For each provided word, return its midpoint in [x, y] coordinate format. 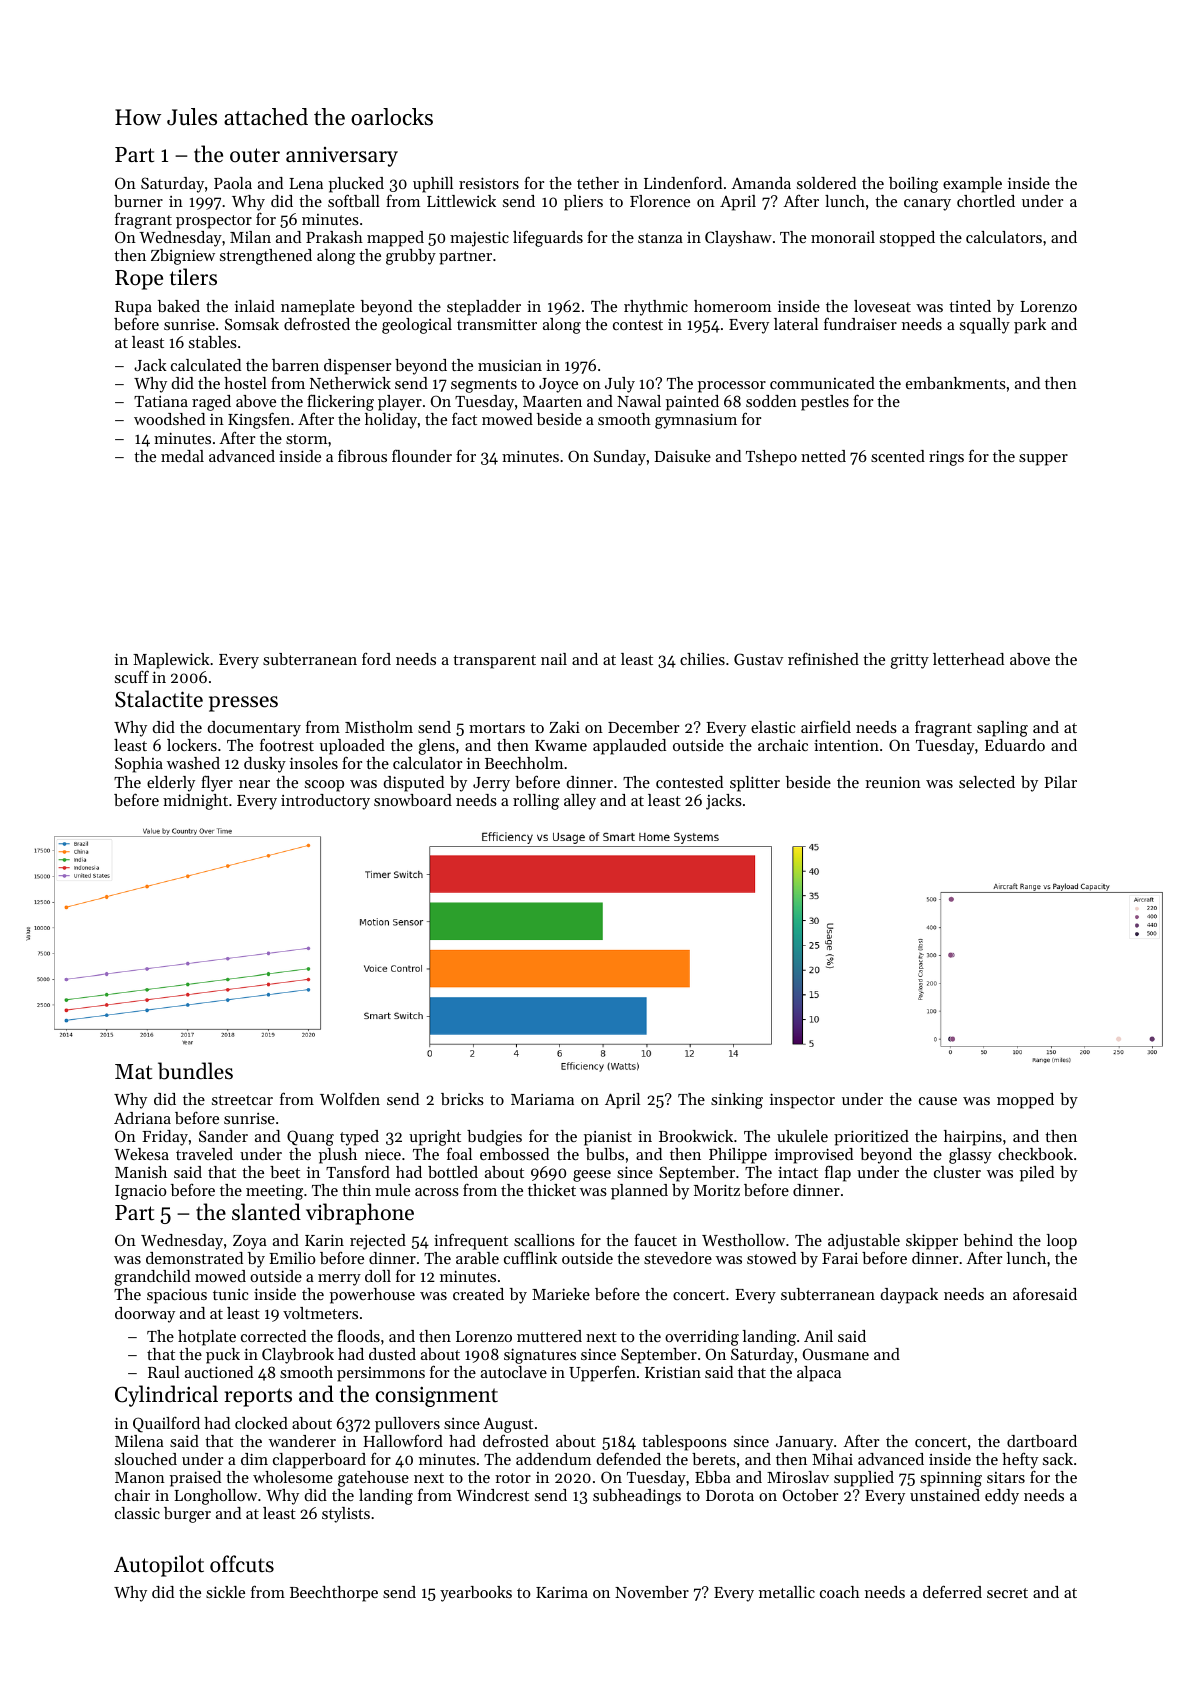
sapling [1002, 729]
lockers [192, 745]
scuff [132, 676]
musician [510, 365]
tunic [230, 1294]
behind [988, 1240]
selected [987, 782]
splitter [755, 784]
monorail [843, 237]
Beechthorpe [334, 1594]
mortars [497, 728]
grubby [411, 257]
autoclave [514, 1372]
